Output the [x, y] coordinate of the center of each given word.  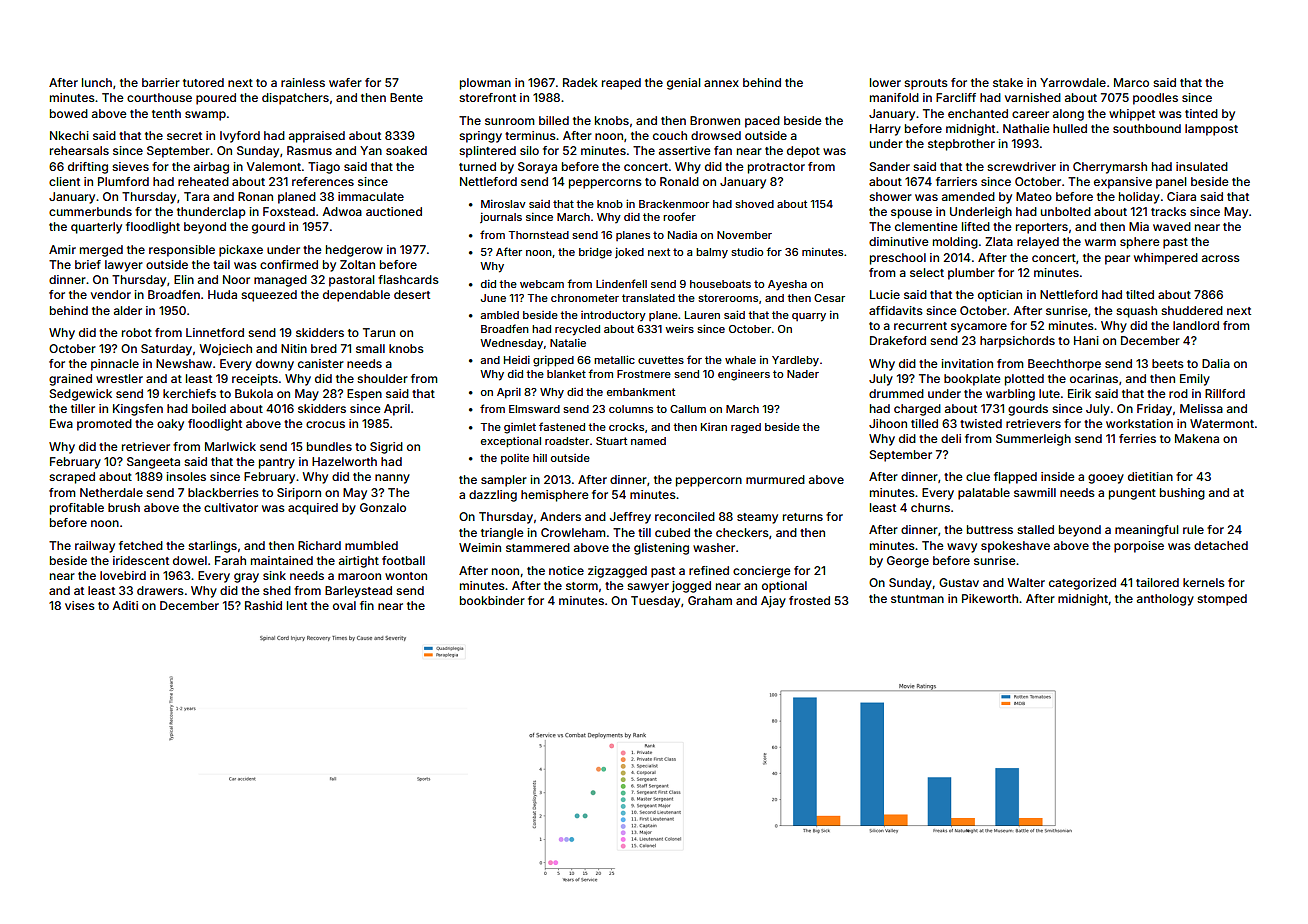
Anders [560, 516]
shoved [754, 204]
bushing [1182, 494]
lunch [97, 82]
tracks [1168, 211]
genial [683, 84]
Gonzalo [383, 507]
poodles [1155, 99]
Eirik [1079, 393]
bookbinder [492, 600]
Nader [803, 374]
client [64, 181]
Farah [230, 560]
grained [70, 380]
